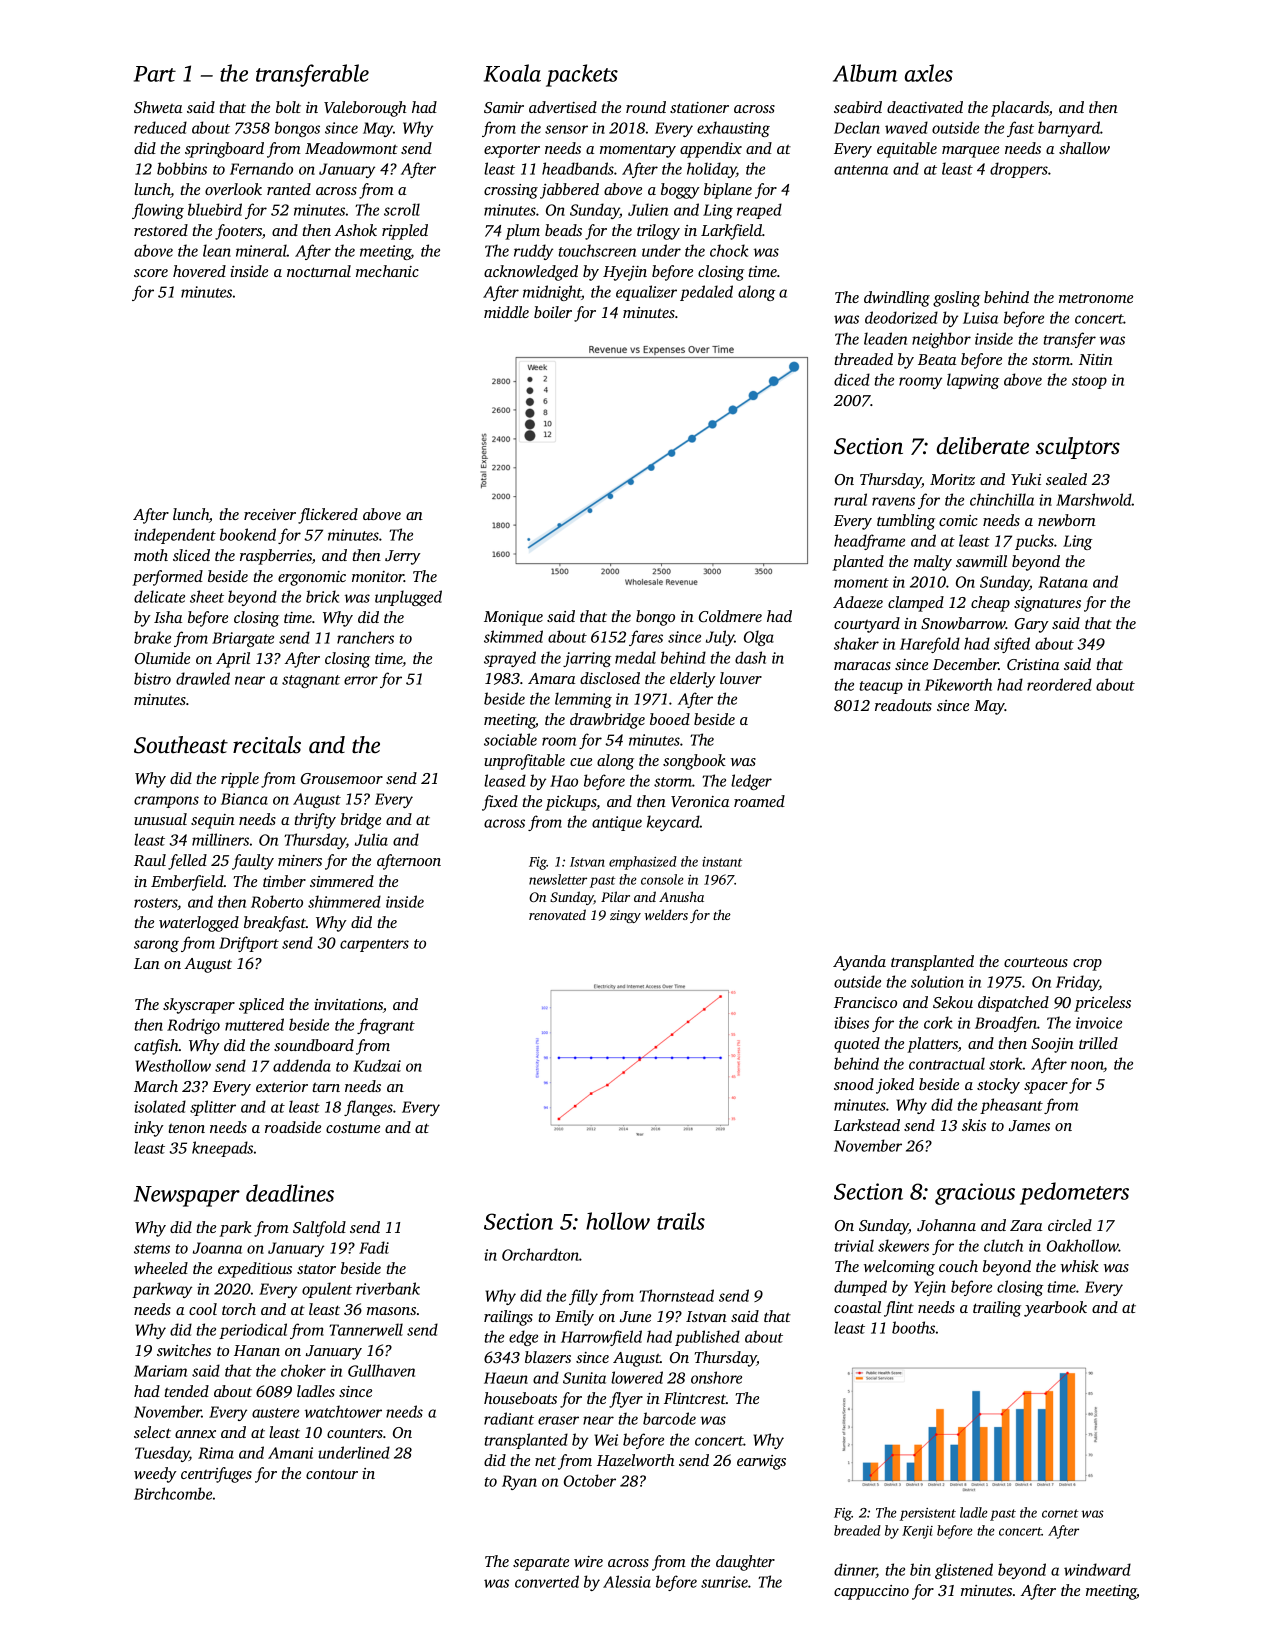 The width and height of the image is (1277, 1652). I want to click on Ayanda, so click(859, 963).
